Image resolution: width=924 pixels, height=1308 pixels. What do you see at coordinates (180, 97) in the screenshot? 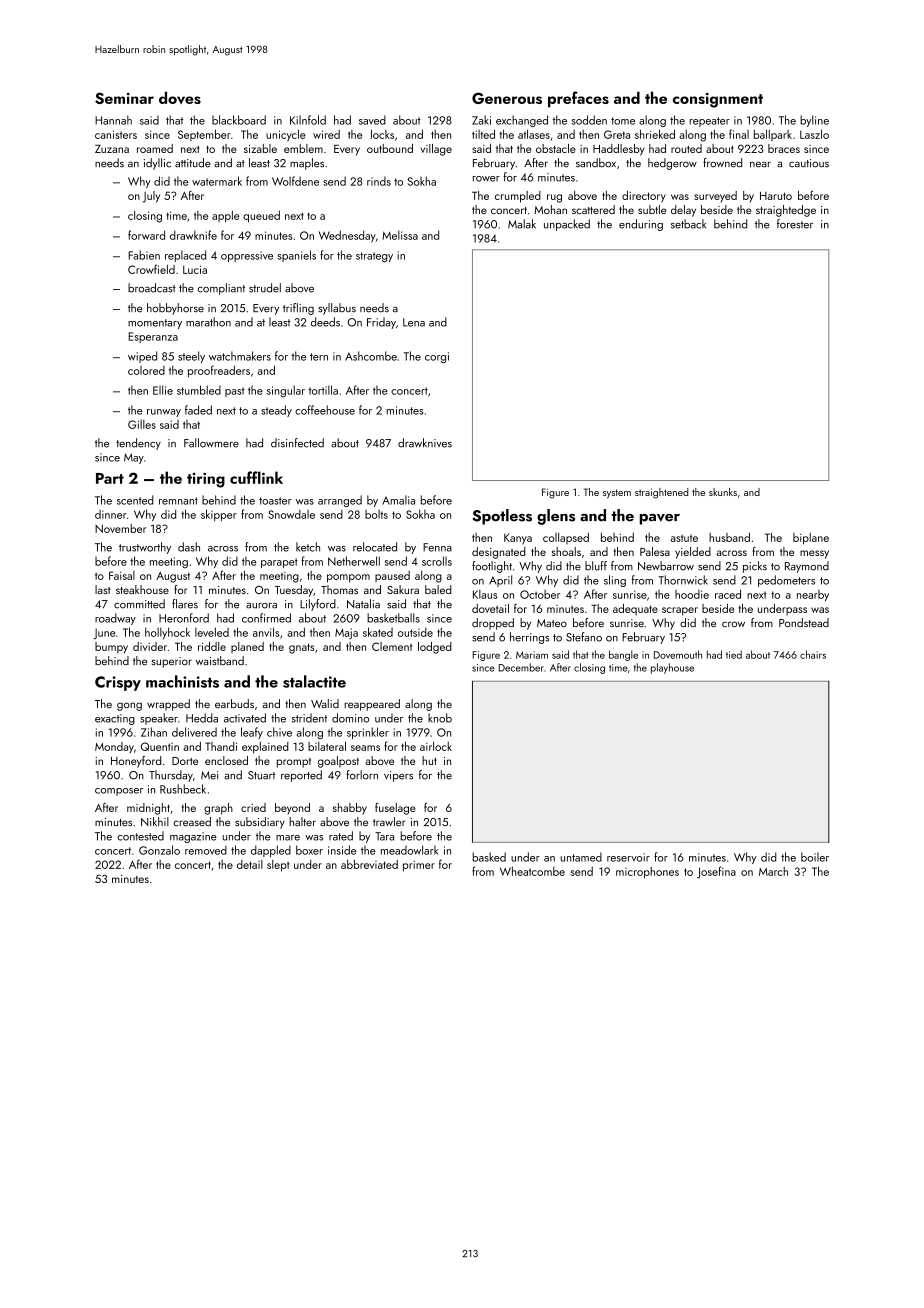
I see `doves` at bounding box center [180, 97].
